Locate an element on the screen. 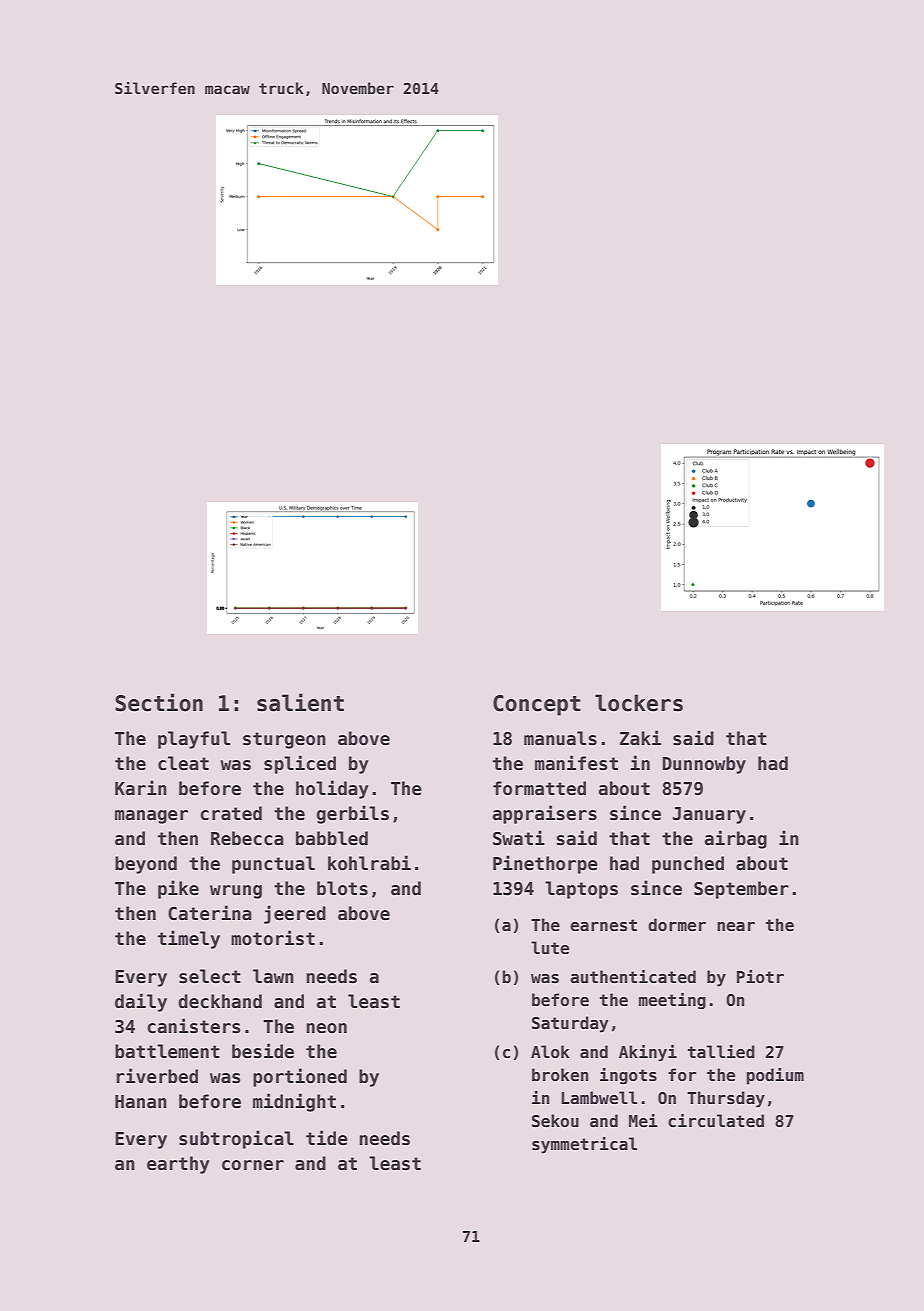 This screenshot has width=924, height=1311. manuals is located at coordinates (560, 738).
